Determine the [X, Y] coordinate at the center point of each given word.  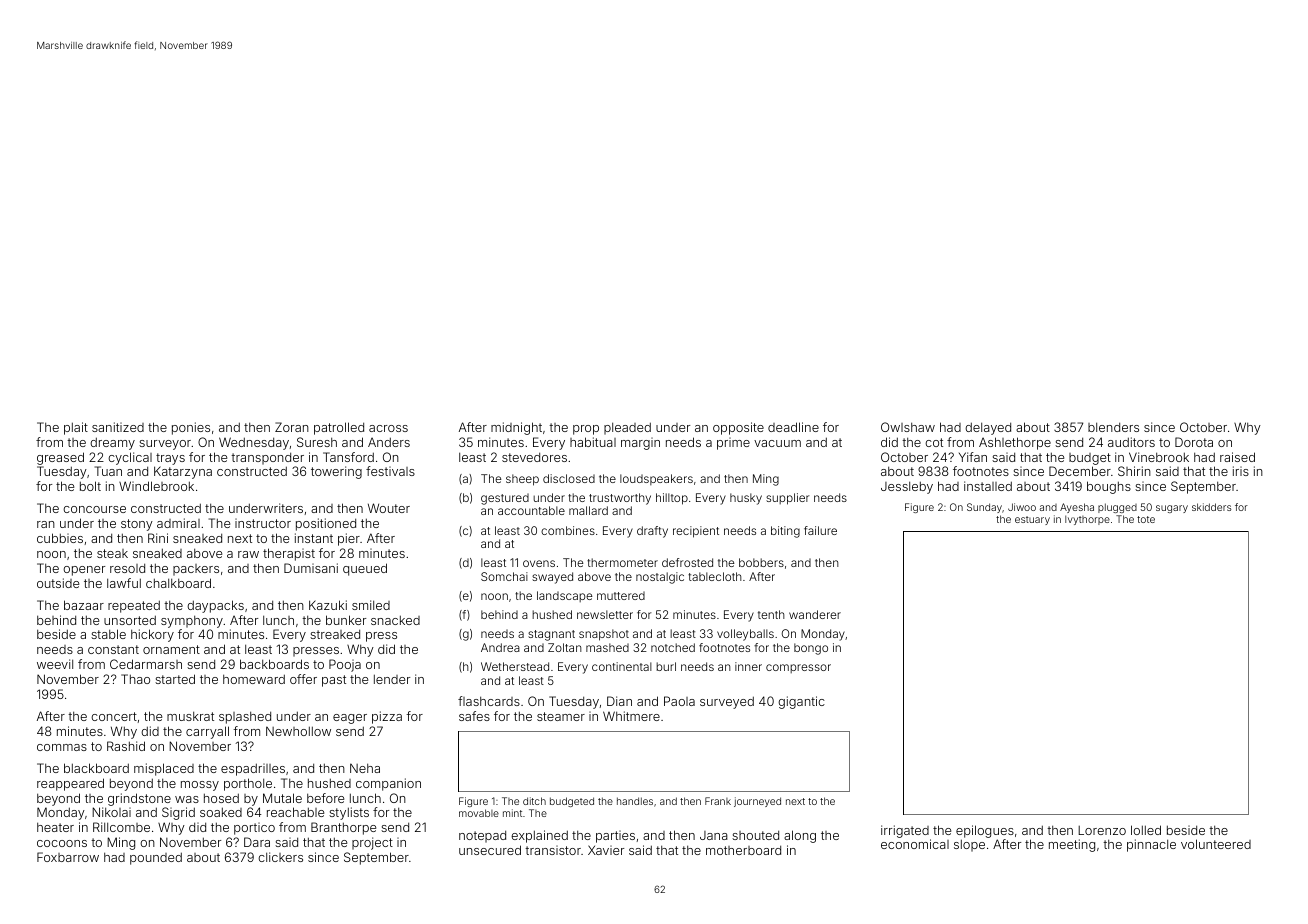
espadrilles [253, 769]
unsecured [490, 850]
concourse [94, 509]
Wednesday [254, 443]
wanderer [815, 614]
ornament [171, 649]
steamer [561, 716]
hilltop [672, 499]
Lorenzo [1102, 830]
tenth [771, 614]
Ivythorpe [1087, 520]
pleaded [627, 428]
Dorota [1194, 442]
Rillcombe [121, 827]
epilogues [985, 831]
